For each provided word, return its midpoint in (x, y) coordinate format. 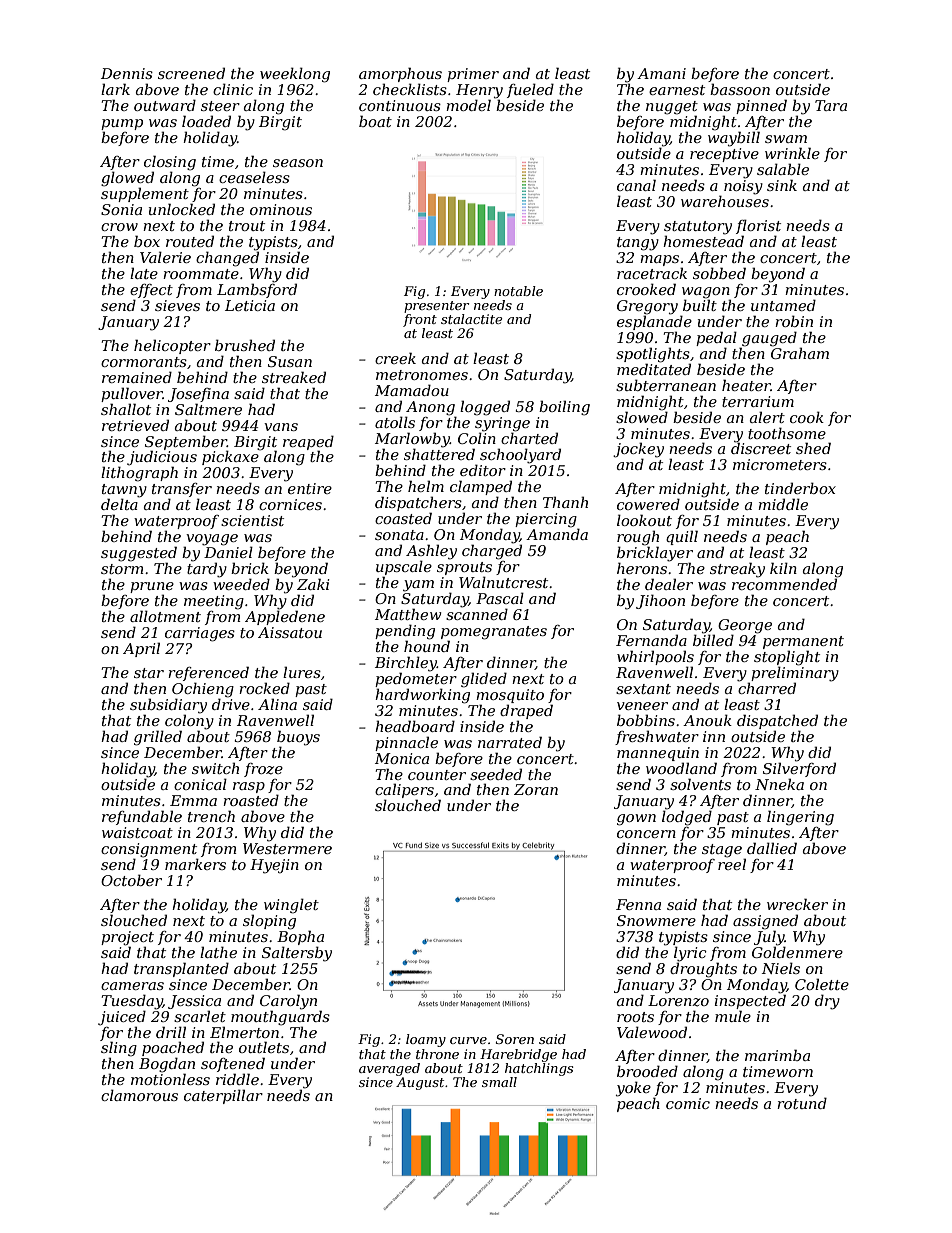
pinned (761, 106)
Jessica (194, 1002)
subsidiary (168, 706)
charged (492, 552)
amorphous (400, 74)
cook (807, 417)
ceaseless (254, 177)
